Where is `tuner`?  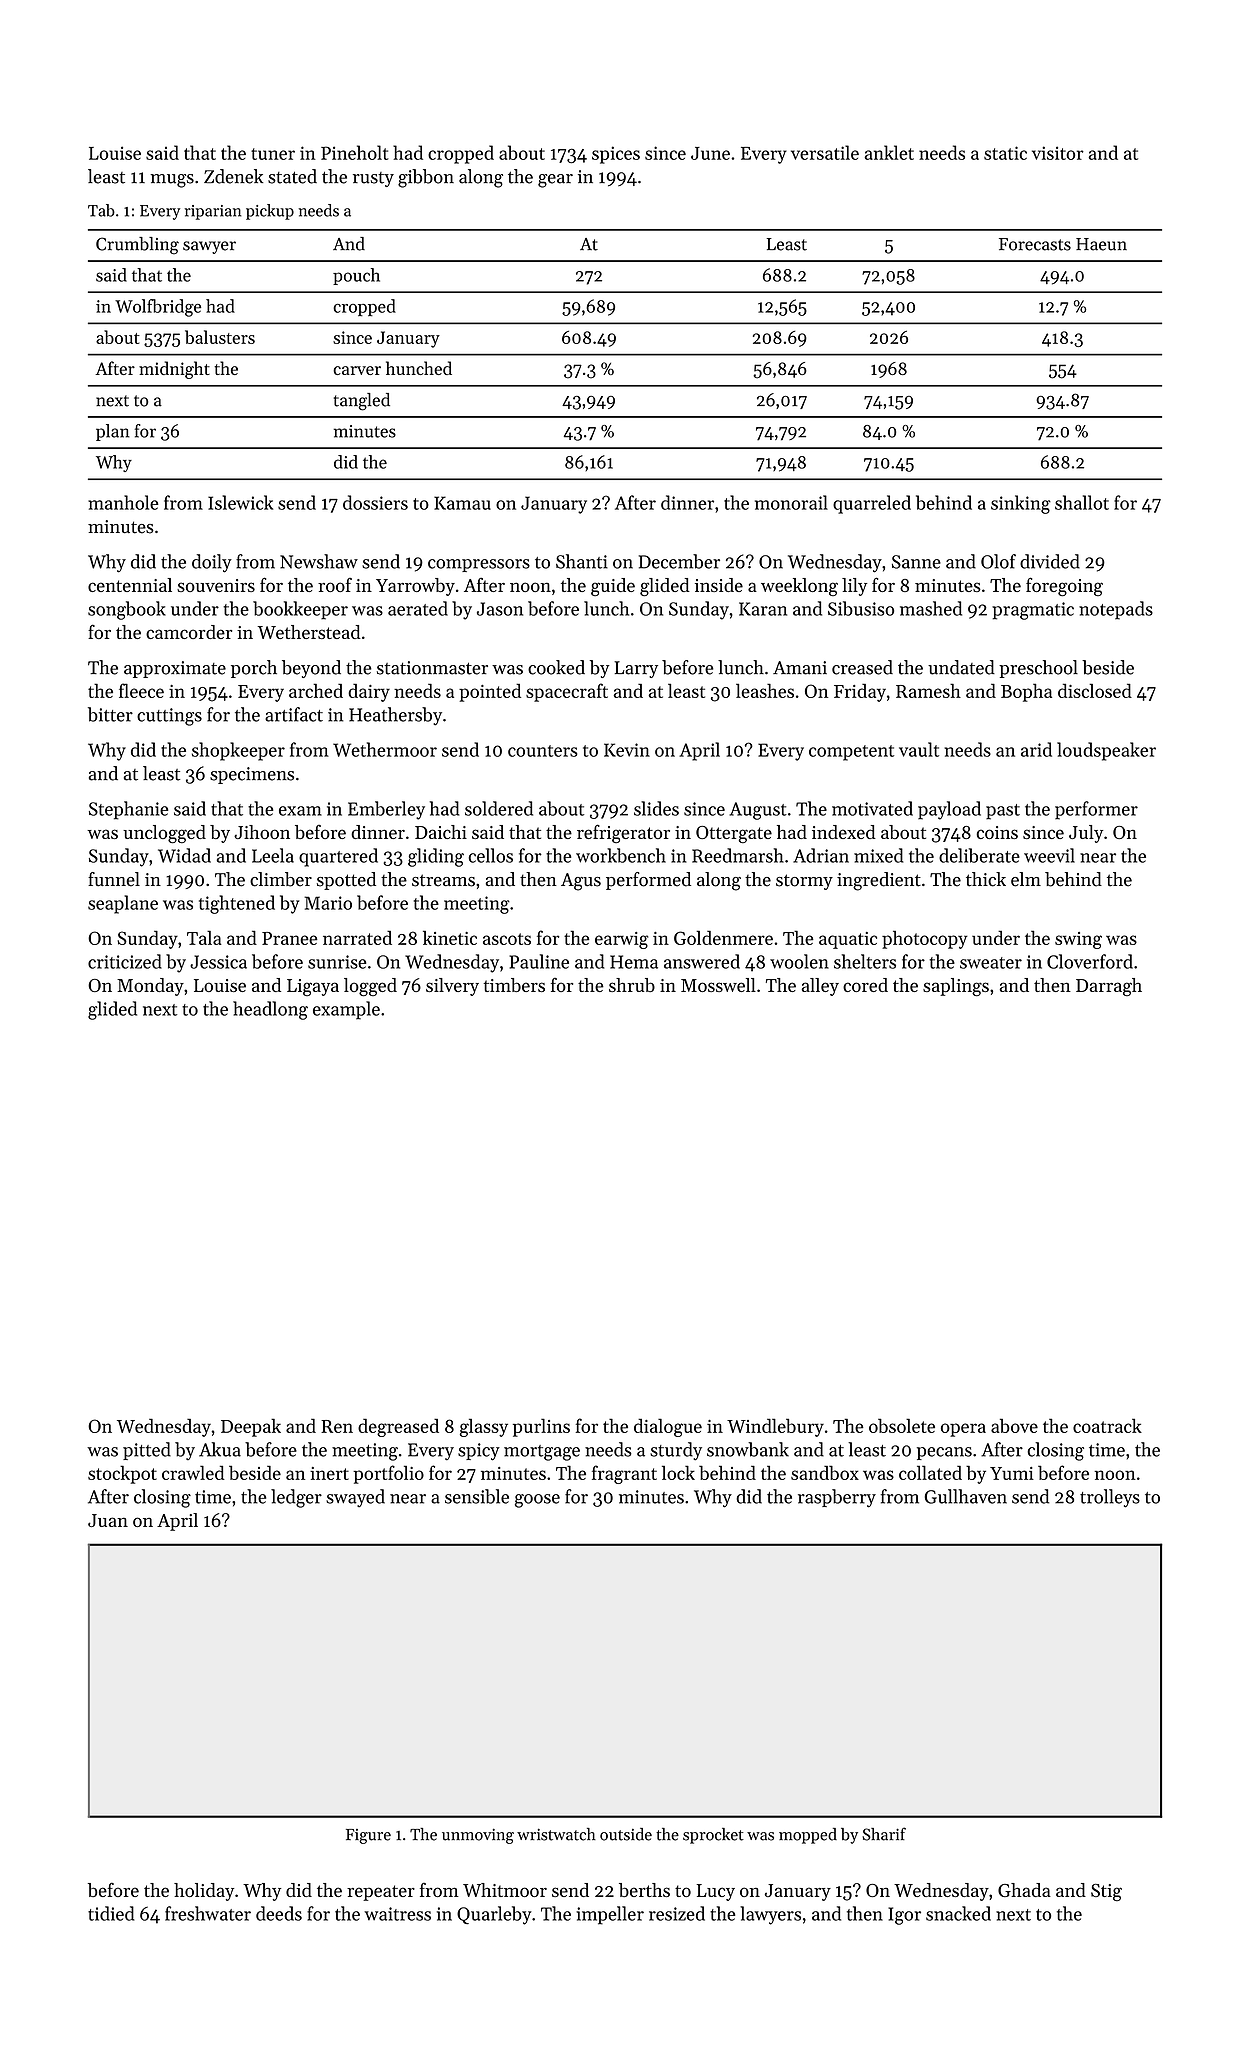
tuner is located at coordinates (273, 154).
